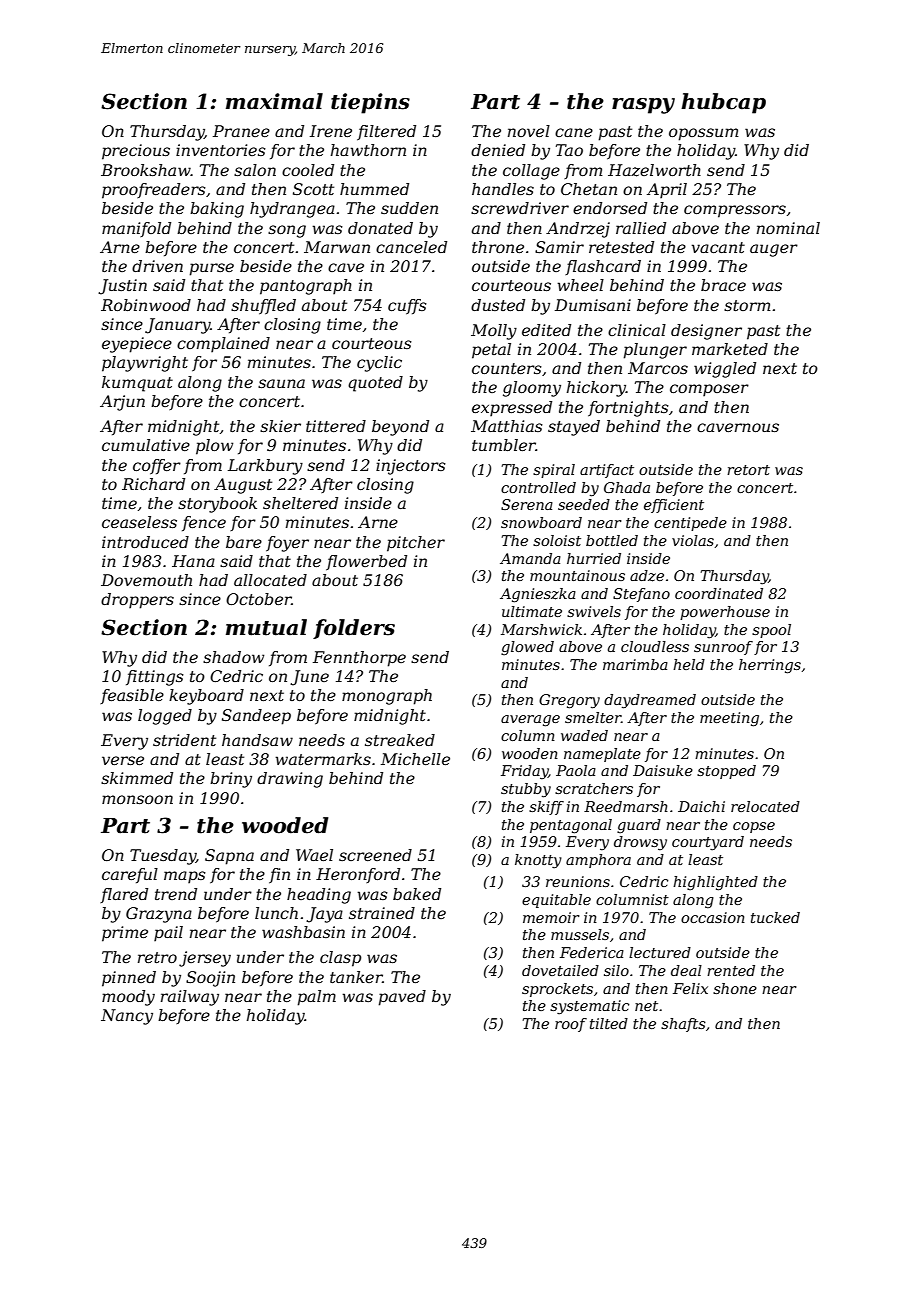 This screenshot has height=1308, width=924. Describe the element at coordinates (411, 467) in the screenshot. I see `injectors` at that location.
